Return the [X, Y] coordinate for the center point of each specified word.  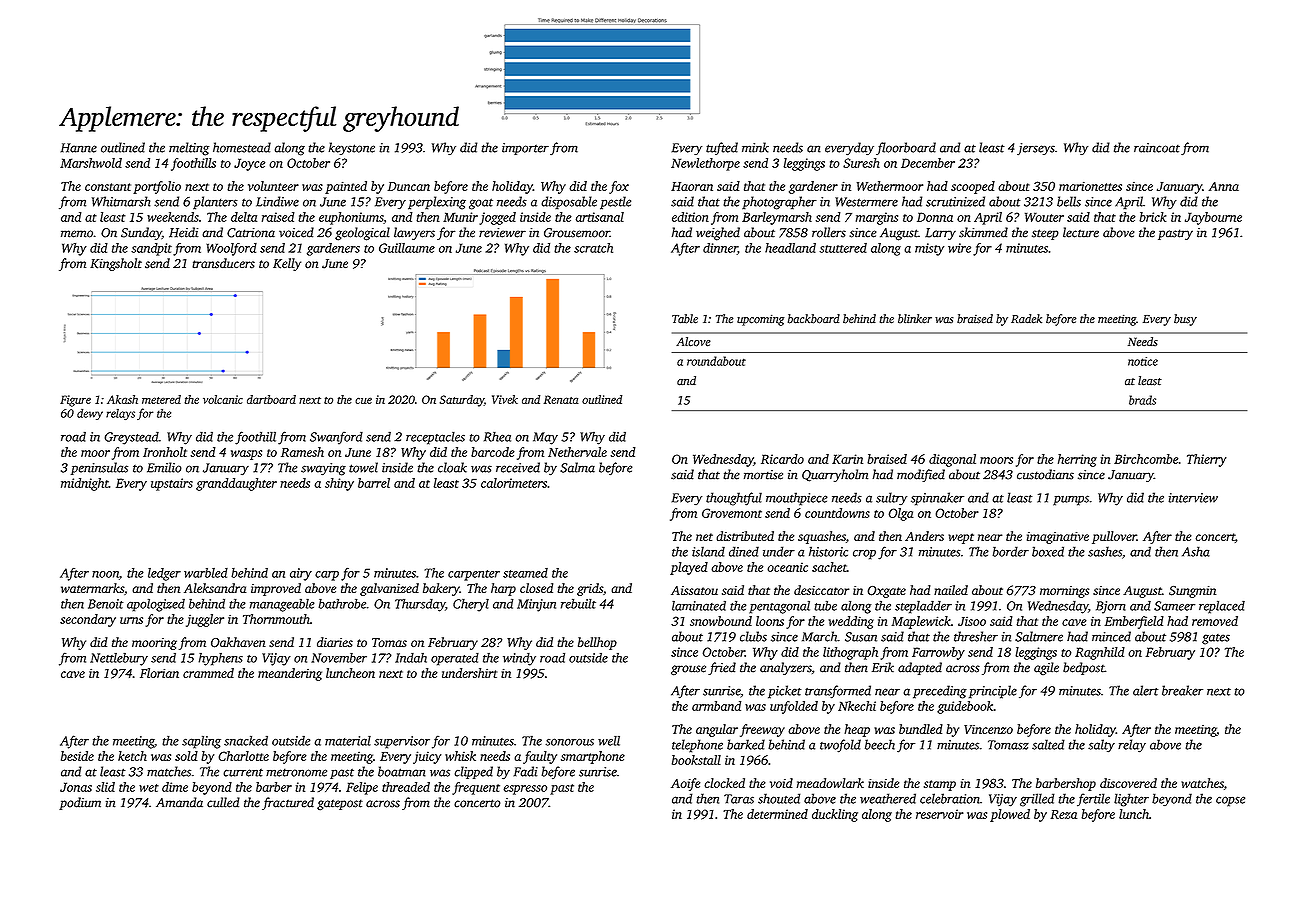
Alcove [693, 342]
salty [1101, 746]
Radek [1026, 319]
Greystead [131, 438]
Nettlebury [119, 659]
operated [455, 659]
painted [346, 187]
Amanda [179, 802]
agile [1046, 668]
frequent [476, 788]
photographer [779, 203]
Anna [1224, 186]
